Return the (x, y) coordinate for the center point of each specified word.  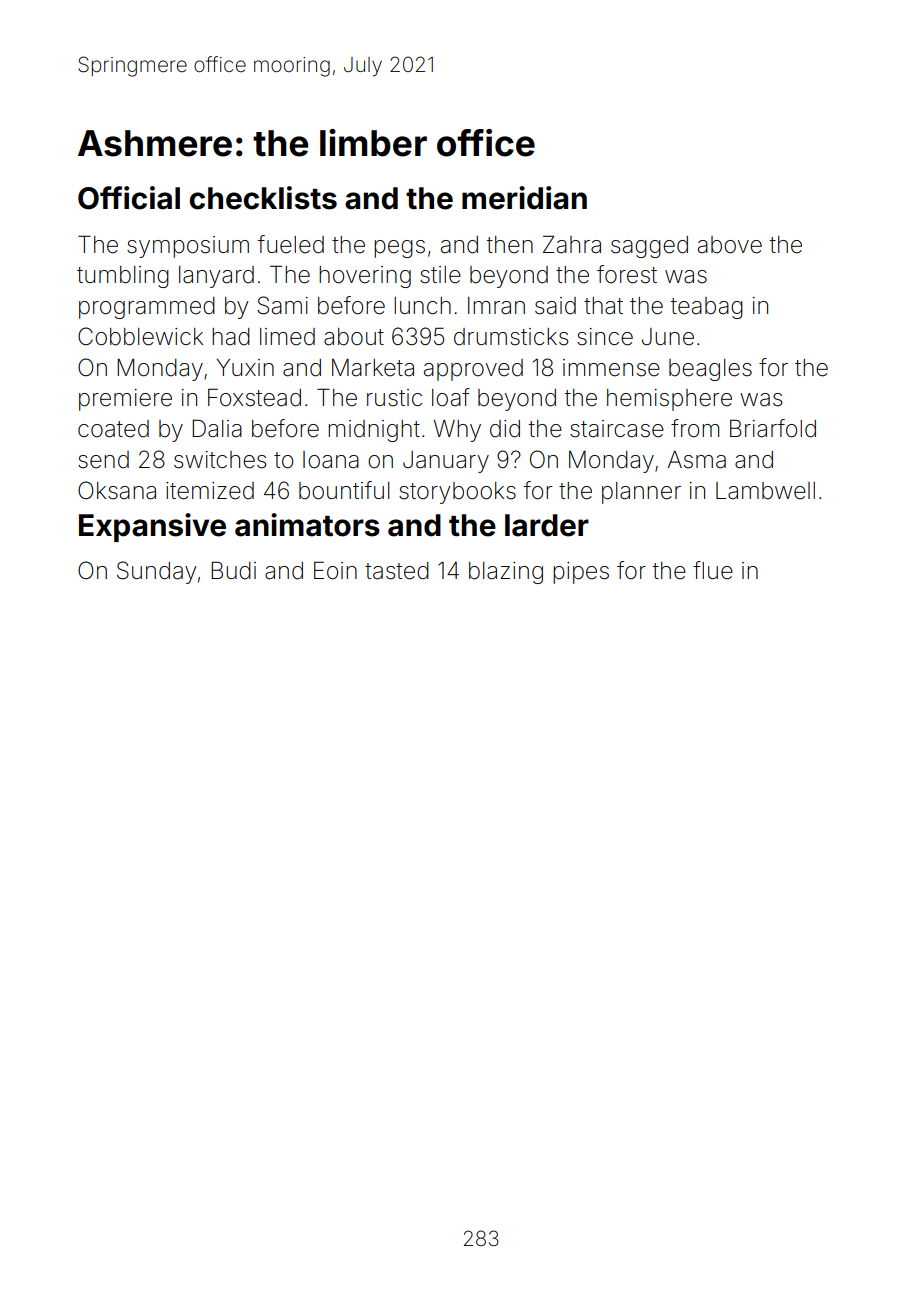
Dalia (217, 428)
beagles (710, 370)
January (446, 462)
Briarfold (773, 428)
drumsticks (511, 337)
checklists (263, 198)
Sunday (157, 572)
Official (129, 198)
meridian (524, 198)
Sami (282, 305)
